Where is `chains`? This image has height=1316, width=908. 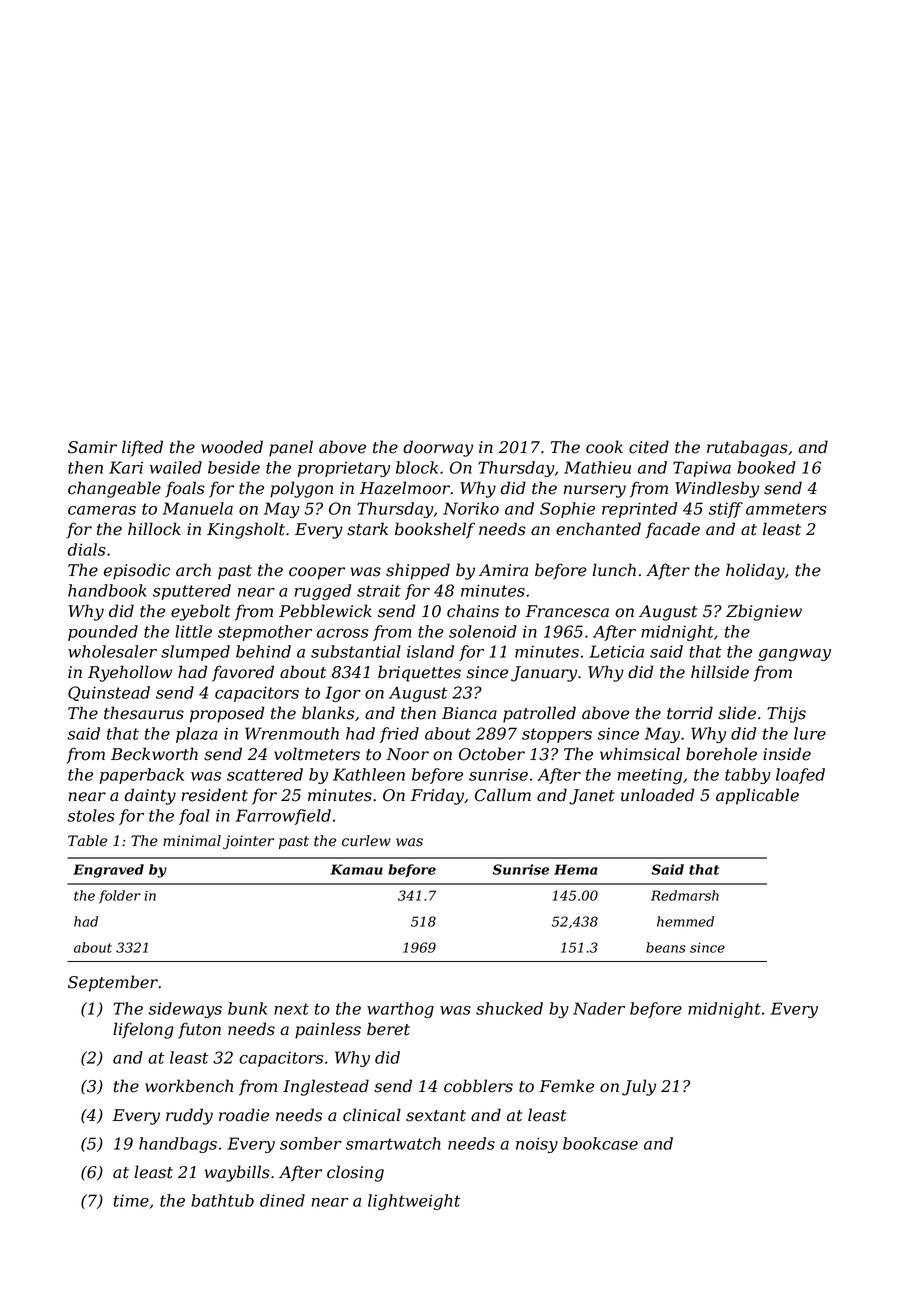 chains is located at coordinates (473, 611).
